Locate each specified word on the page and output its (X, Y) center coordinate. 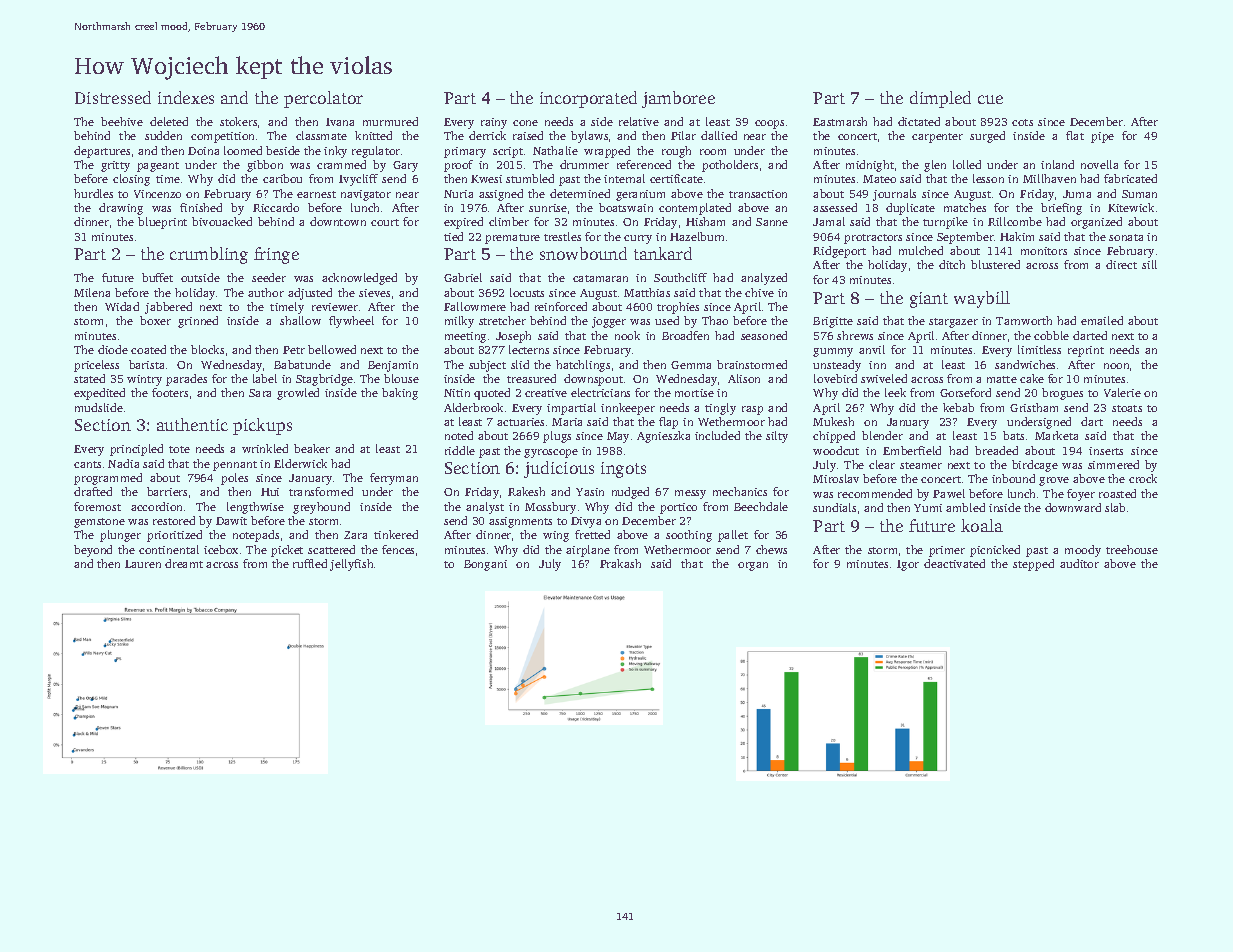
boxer (155, 320)
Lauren (143, 564)
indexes (186, 97)
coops (769, 124)
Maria (567, 422)
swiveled (884, 378)
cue (990, 99)
